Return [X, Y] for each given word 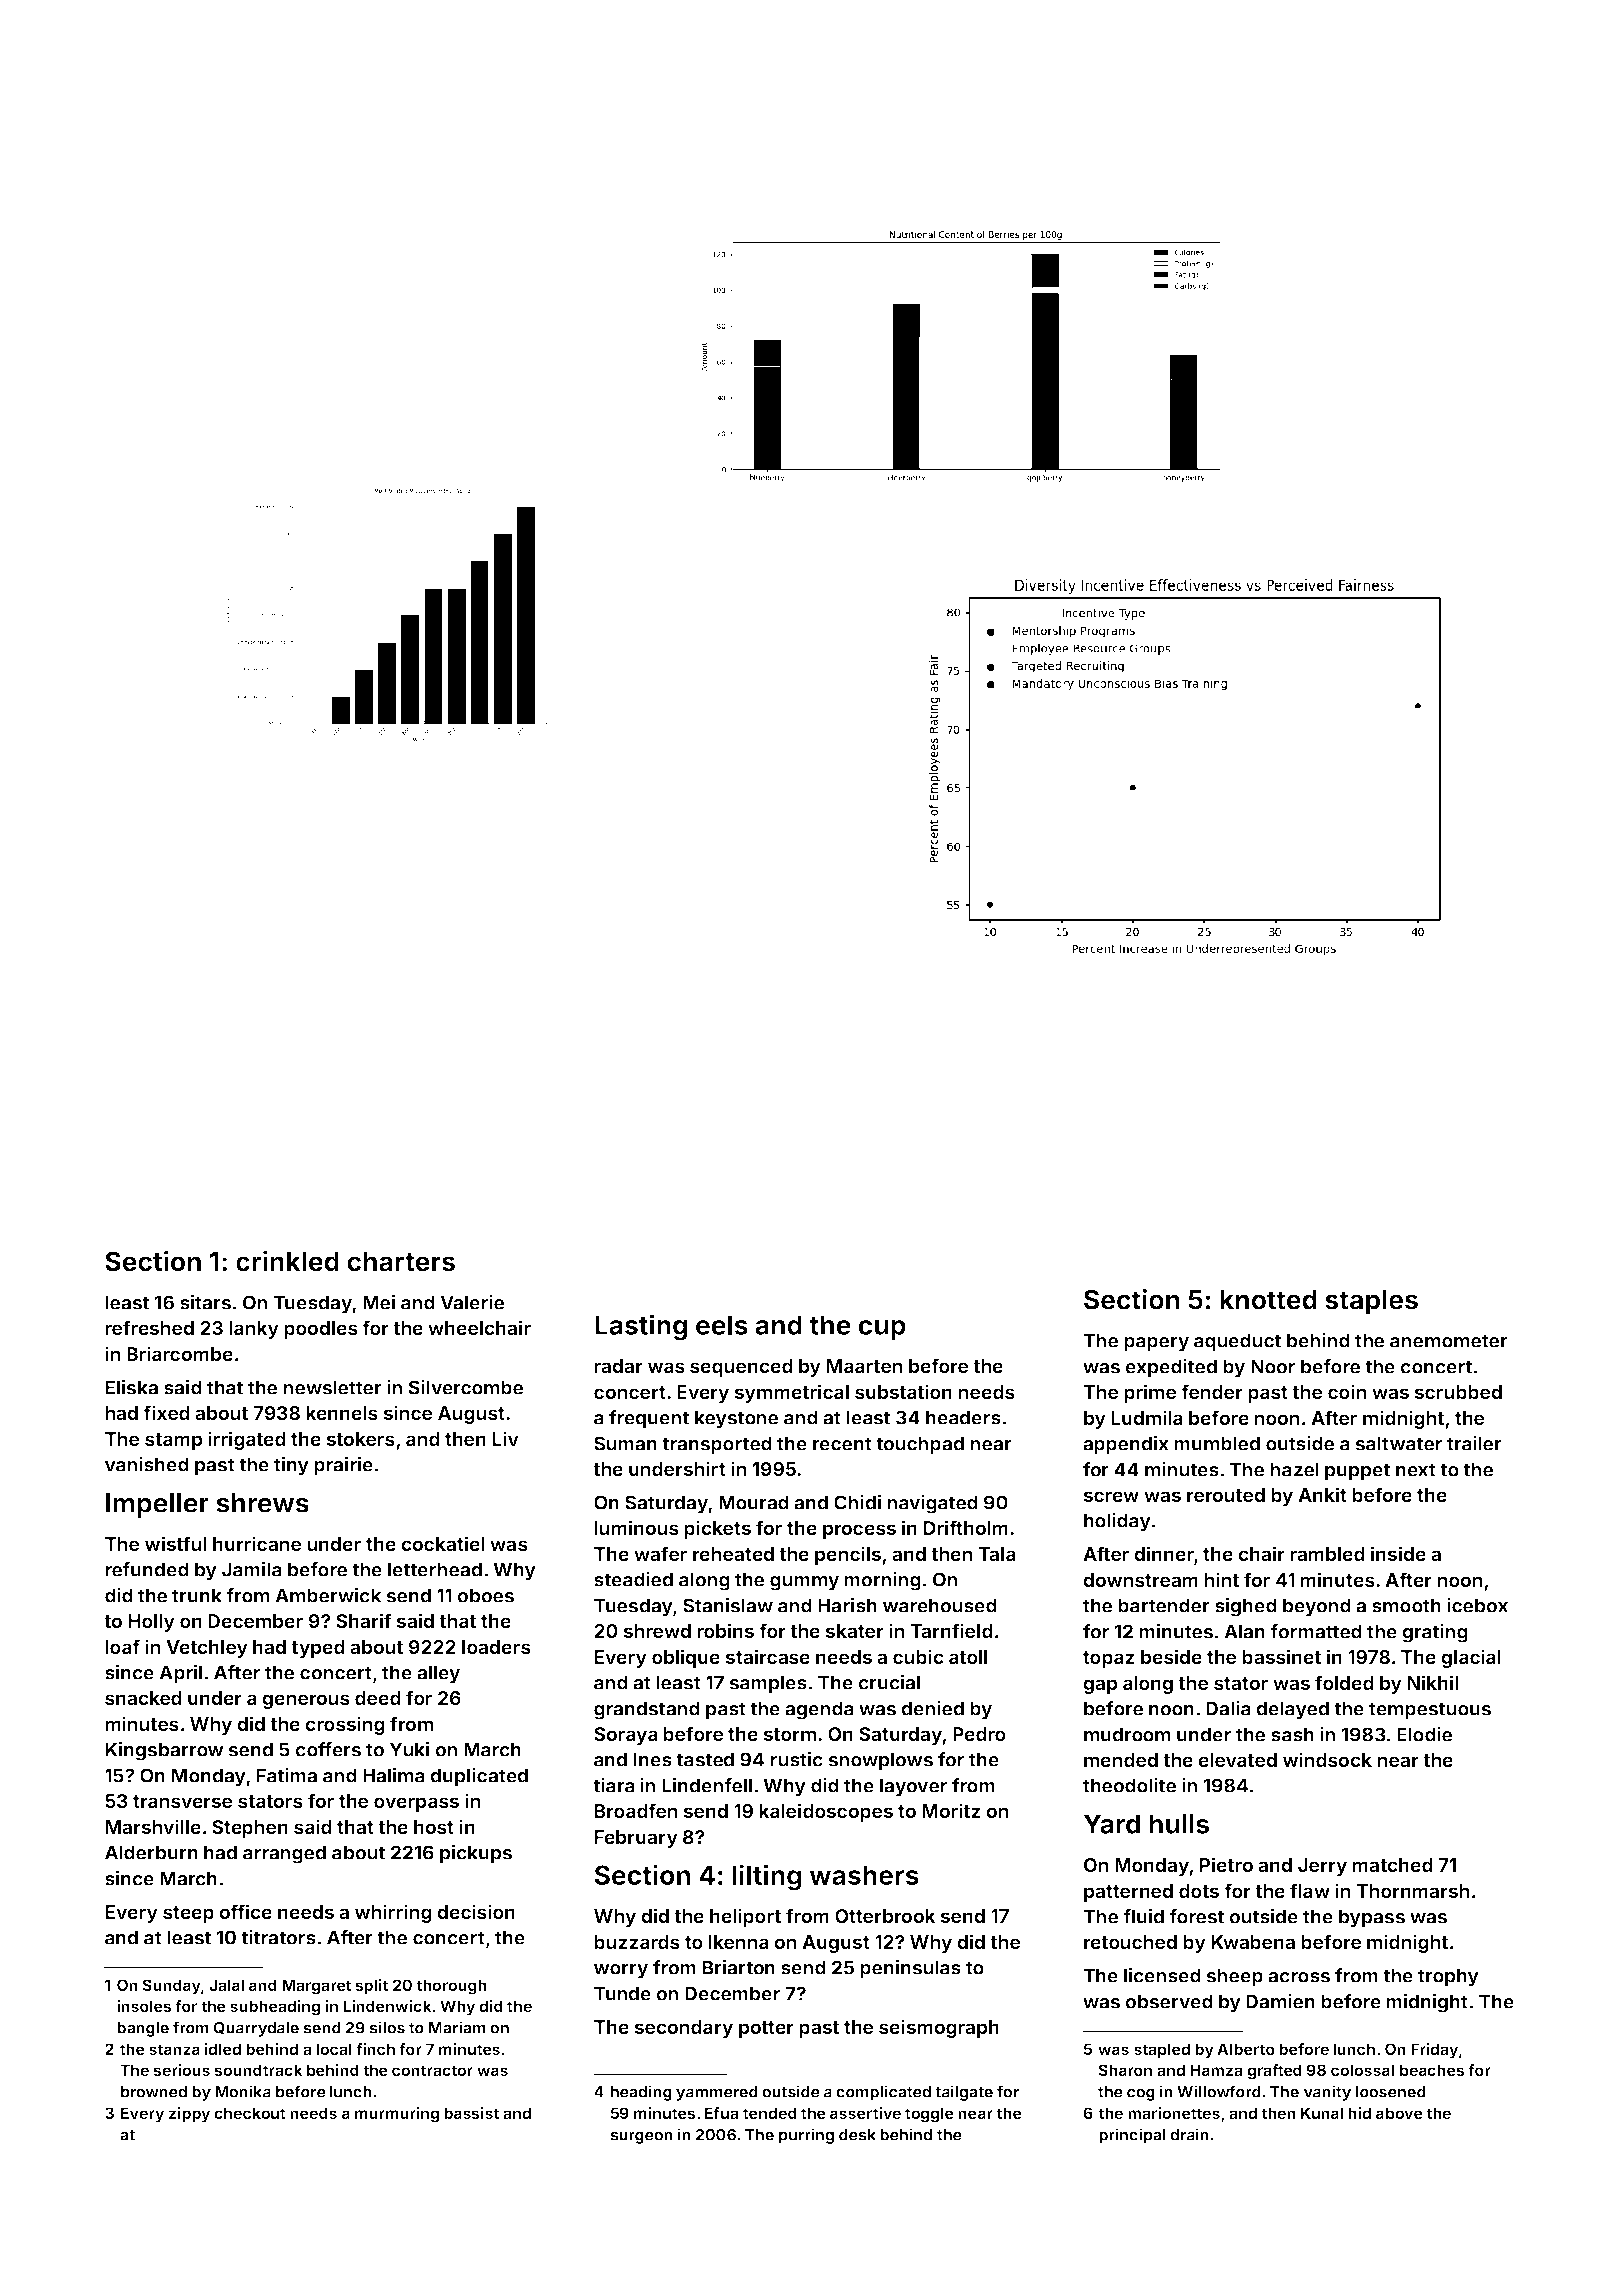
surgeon [641, 2137]
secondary [683, 2029]
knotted [1268, 1300]
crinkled [287, 1261]
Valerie [472, 1302]
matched [1392, 1865]
